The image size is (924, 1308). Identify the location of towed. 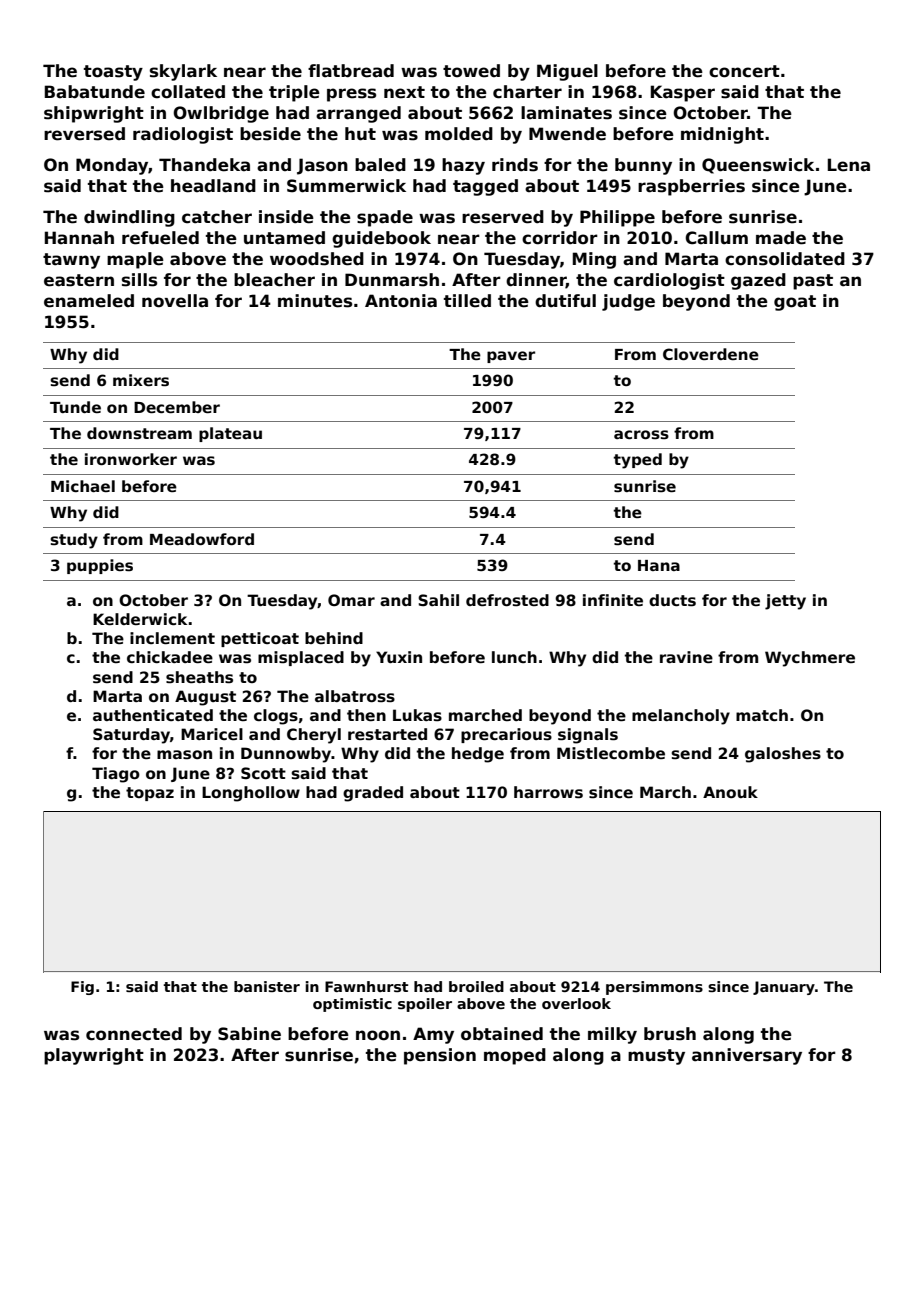
(471, 71).
